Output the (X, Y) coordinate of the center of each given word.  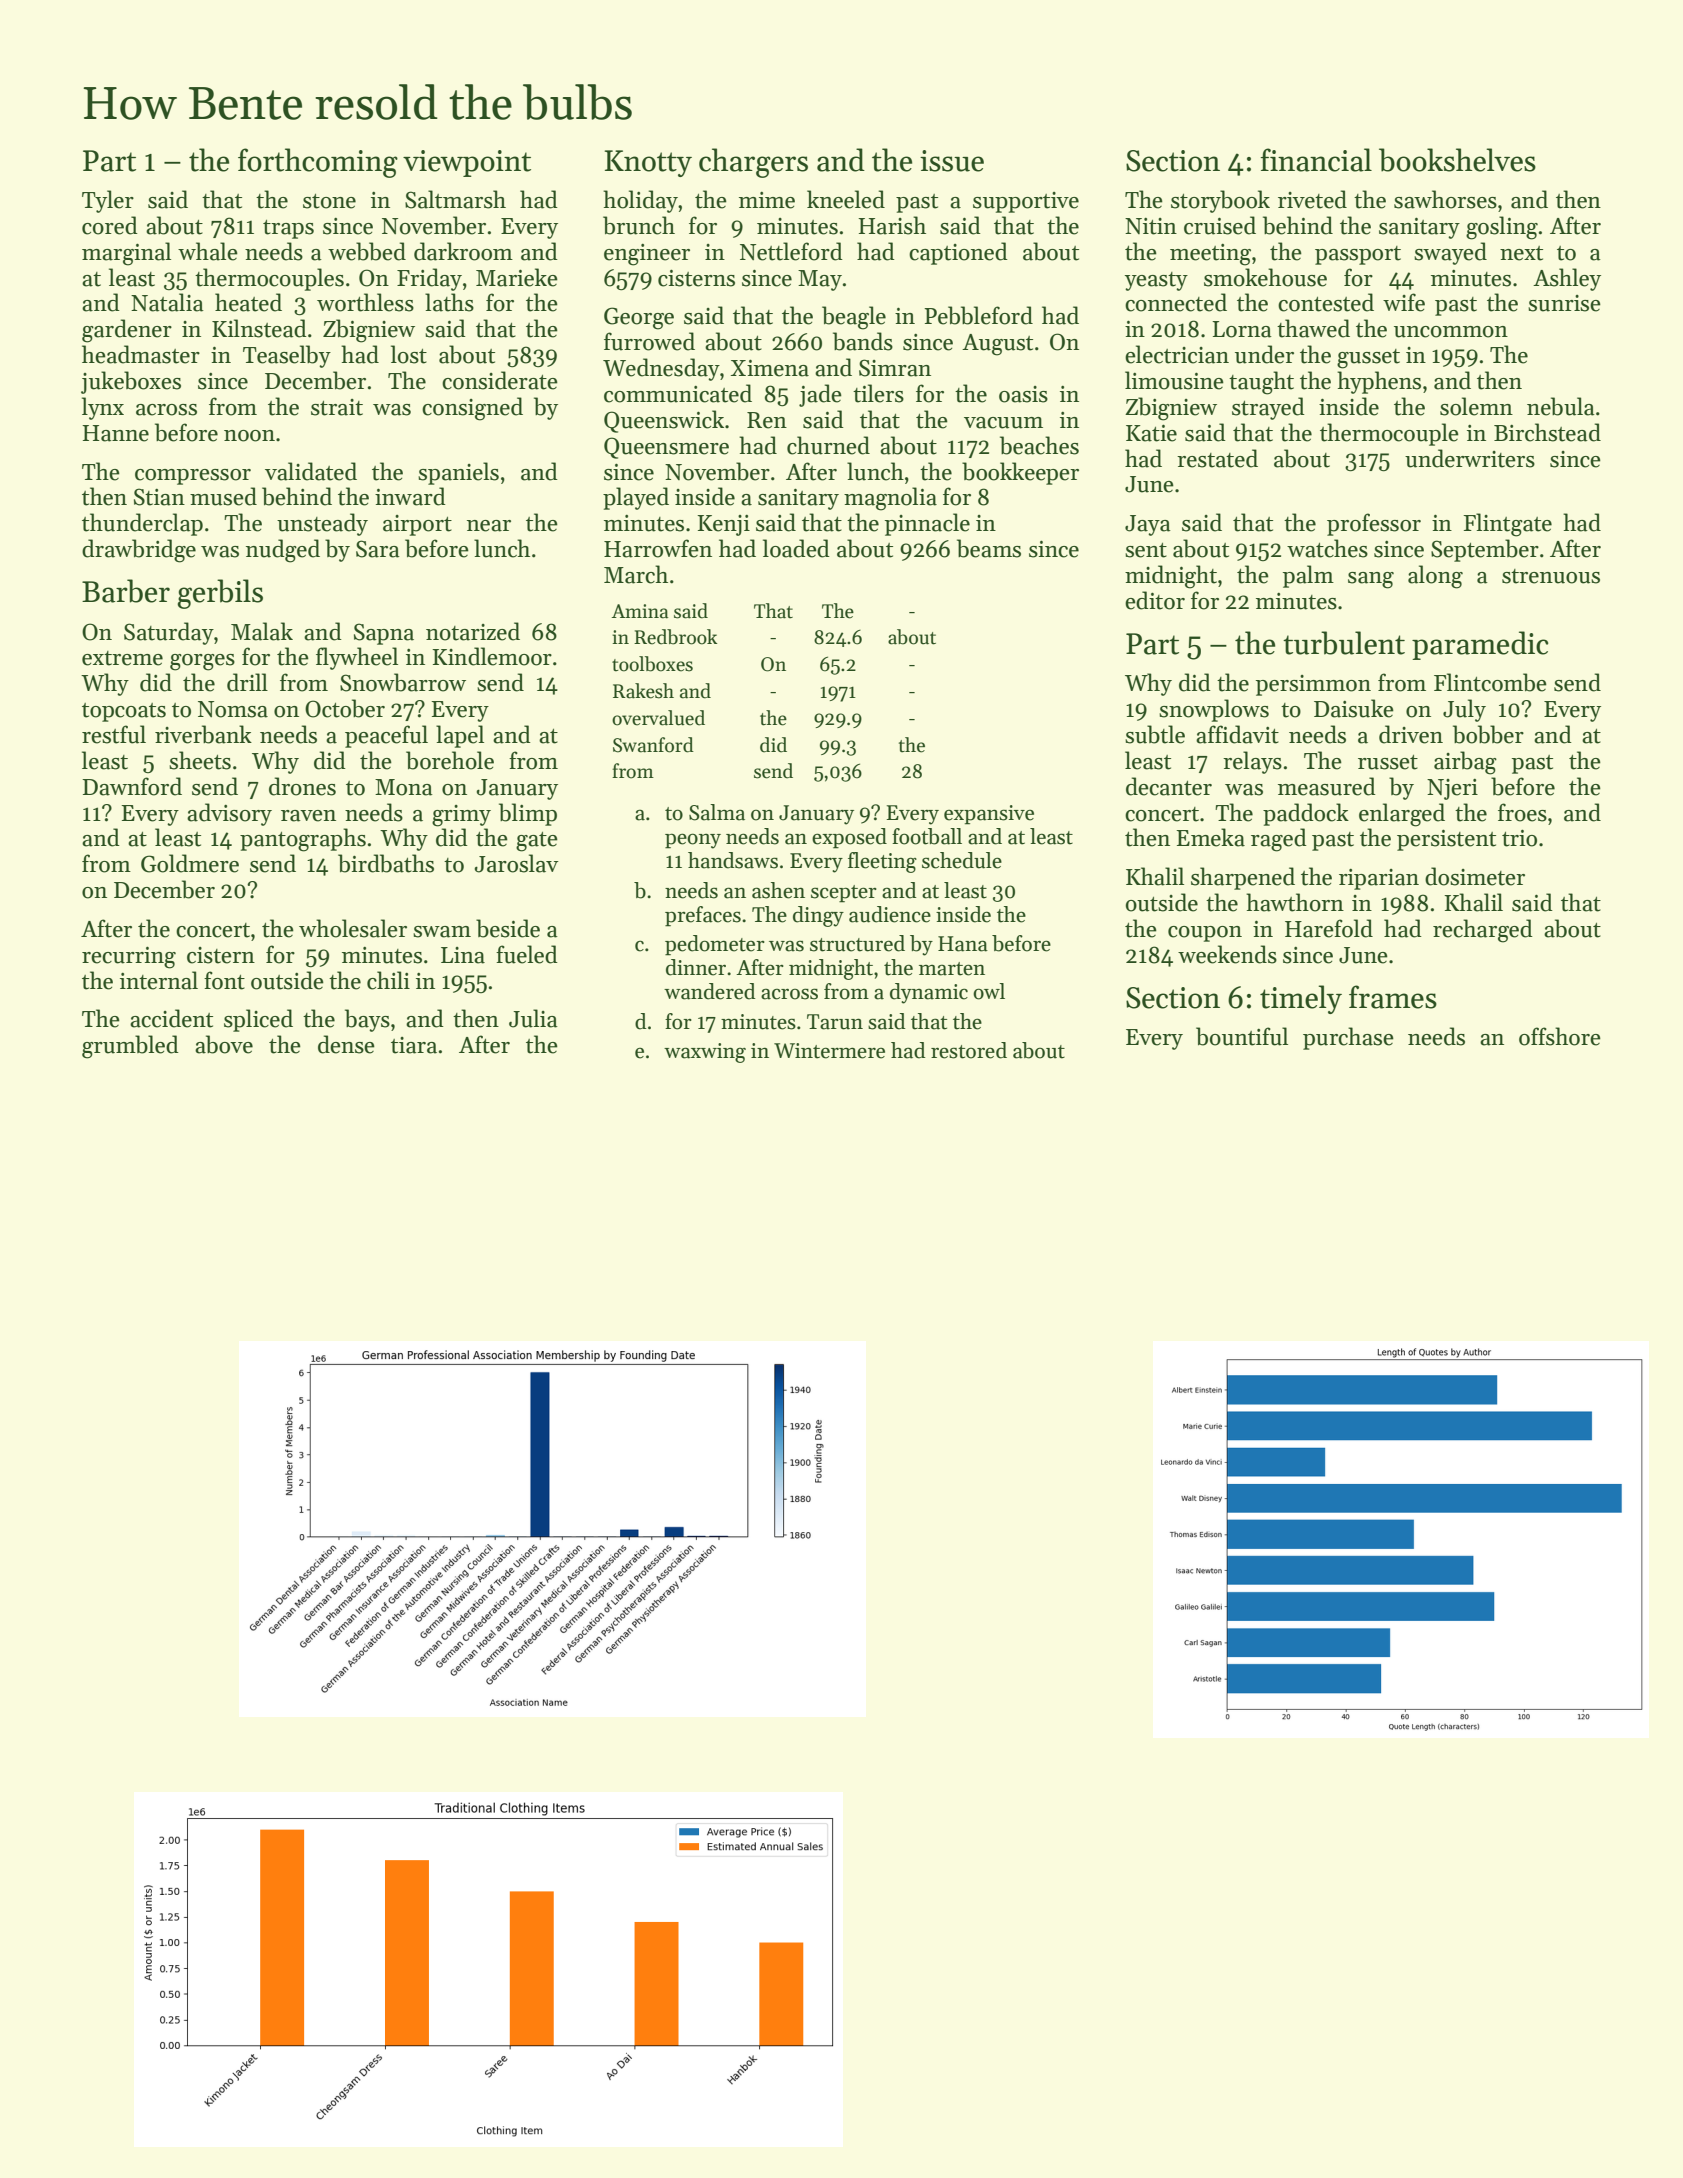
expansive (989, 815)
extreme (122, 658)
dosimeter (1475, 876)
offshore (1560, 1036)
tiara (414, 1045)
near (489, 526)
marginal (126, 254)
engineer (647, 255)
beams (989, 548)
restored (969, 1050)
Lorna (1242, 329)
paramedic (1480, 645)
